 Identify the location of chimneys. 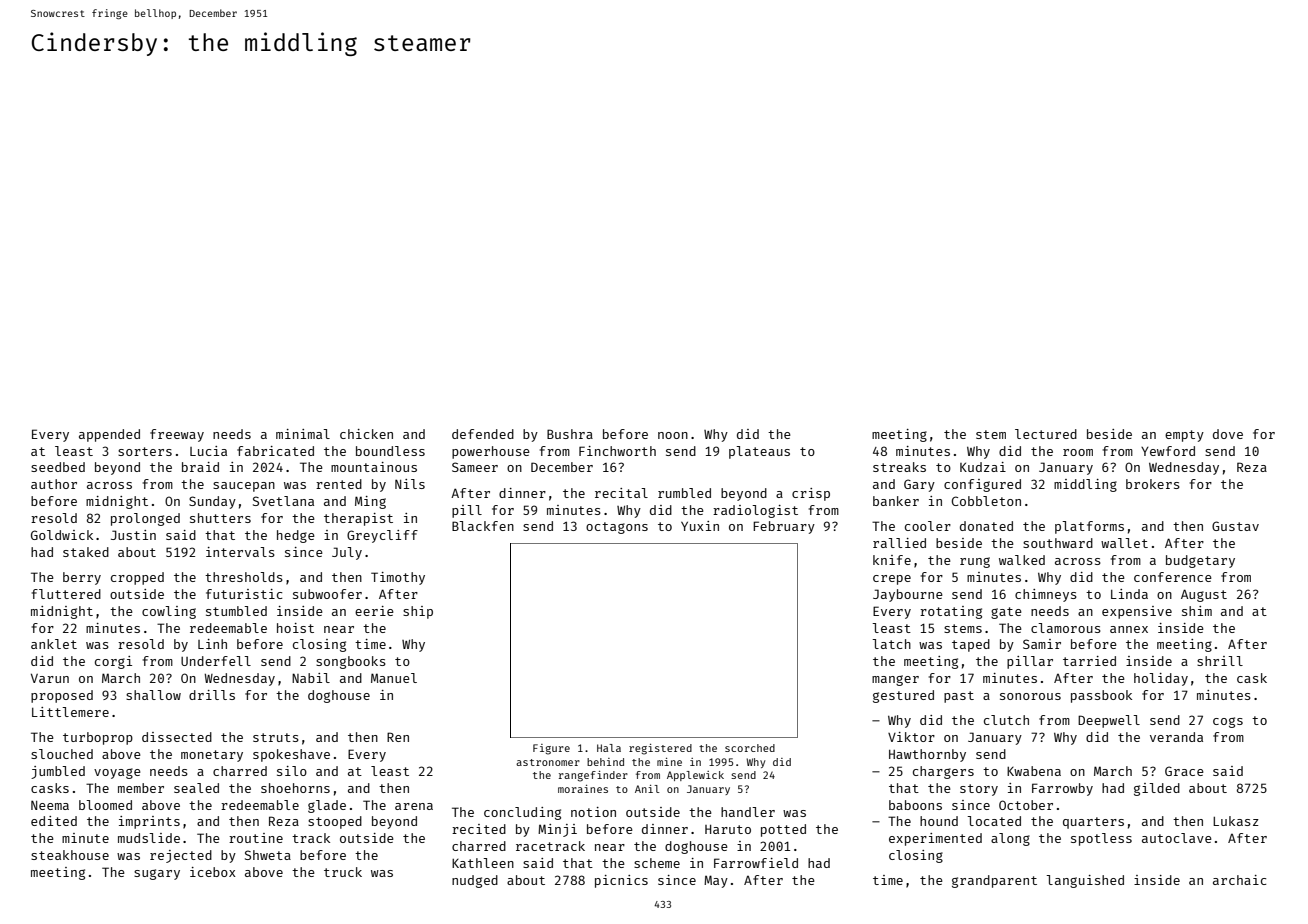
(1046, 595).
